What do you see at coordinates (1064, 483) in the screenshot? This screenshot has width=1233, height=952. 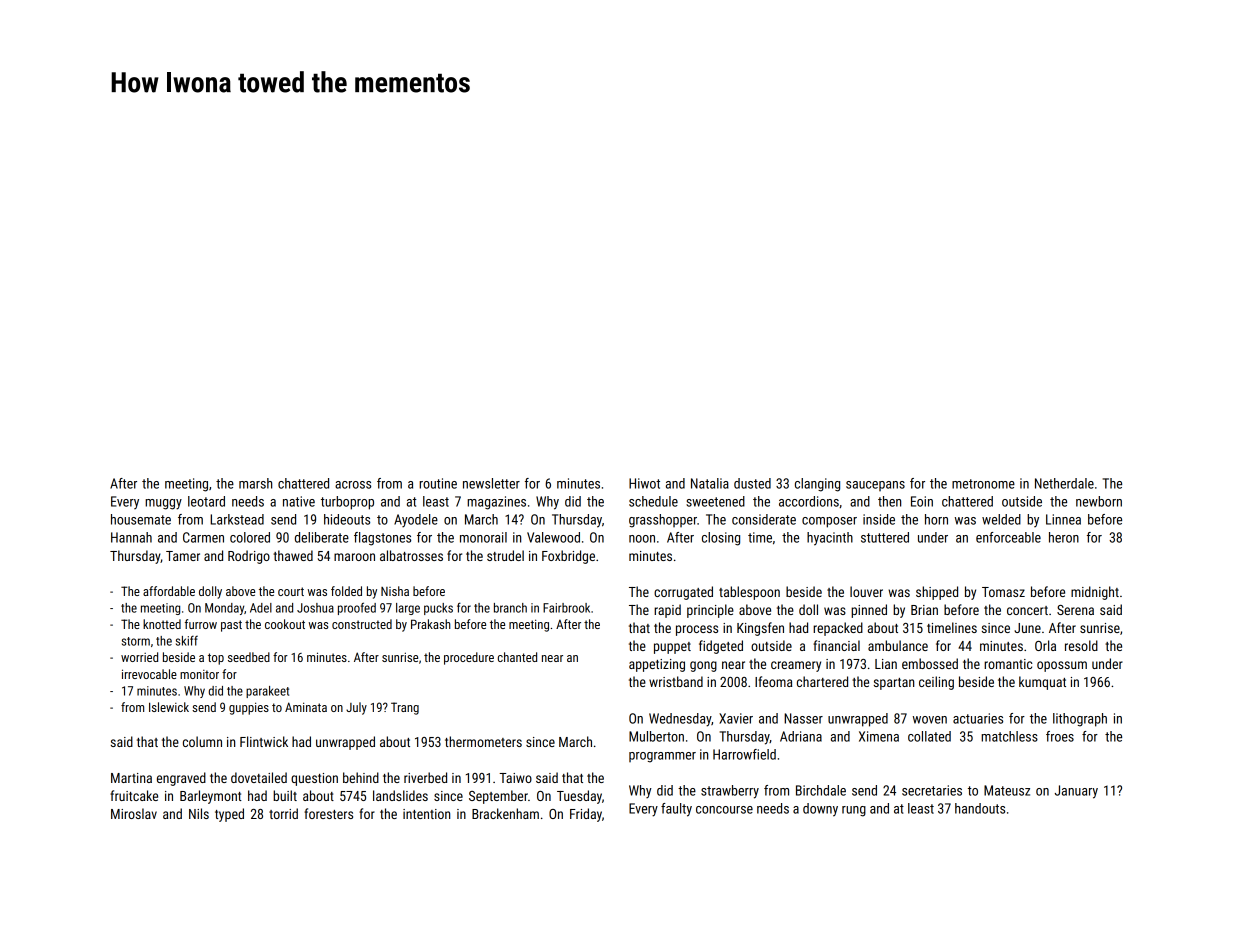 I see `Netherdale` at bounding box center [1064, 483].
